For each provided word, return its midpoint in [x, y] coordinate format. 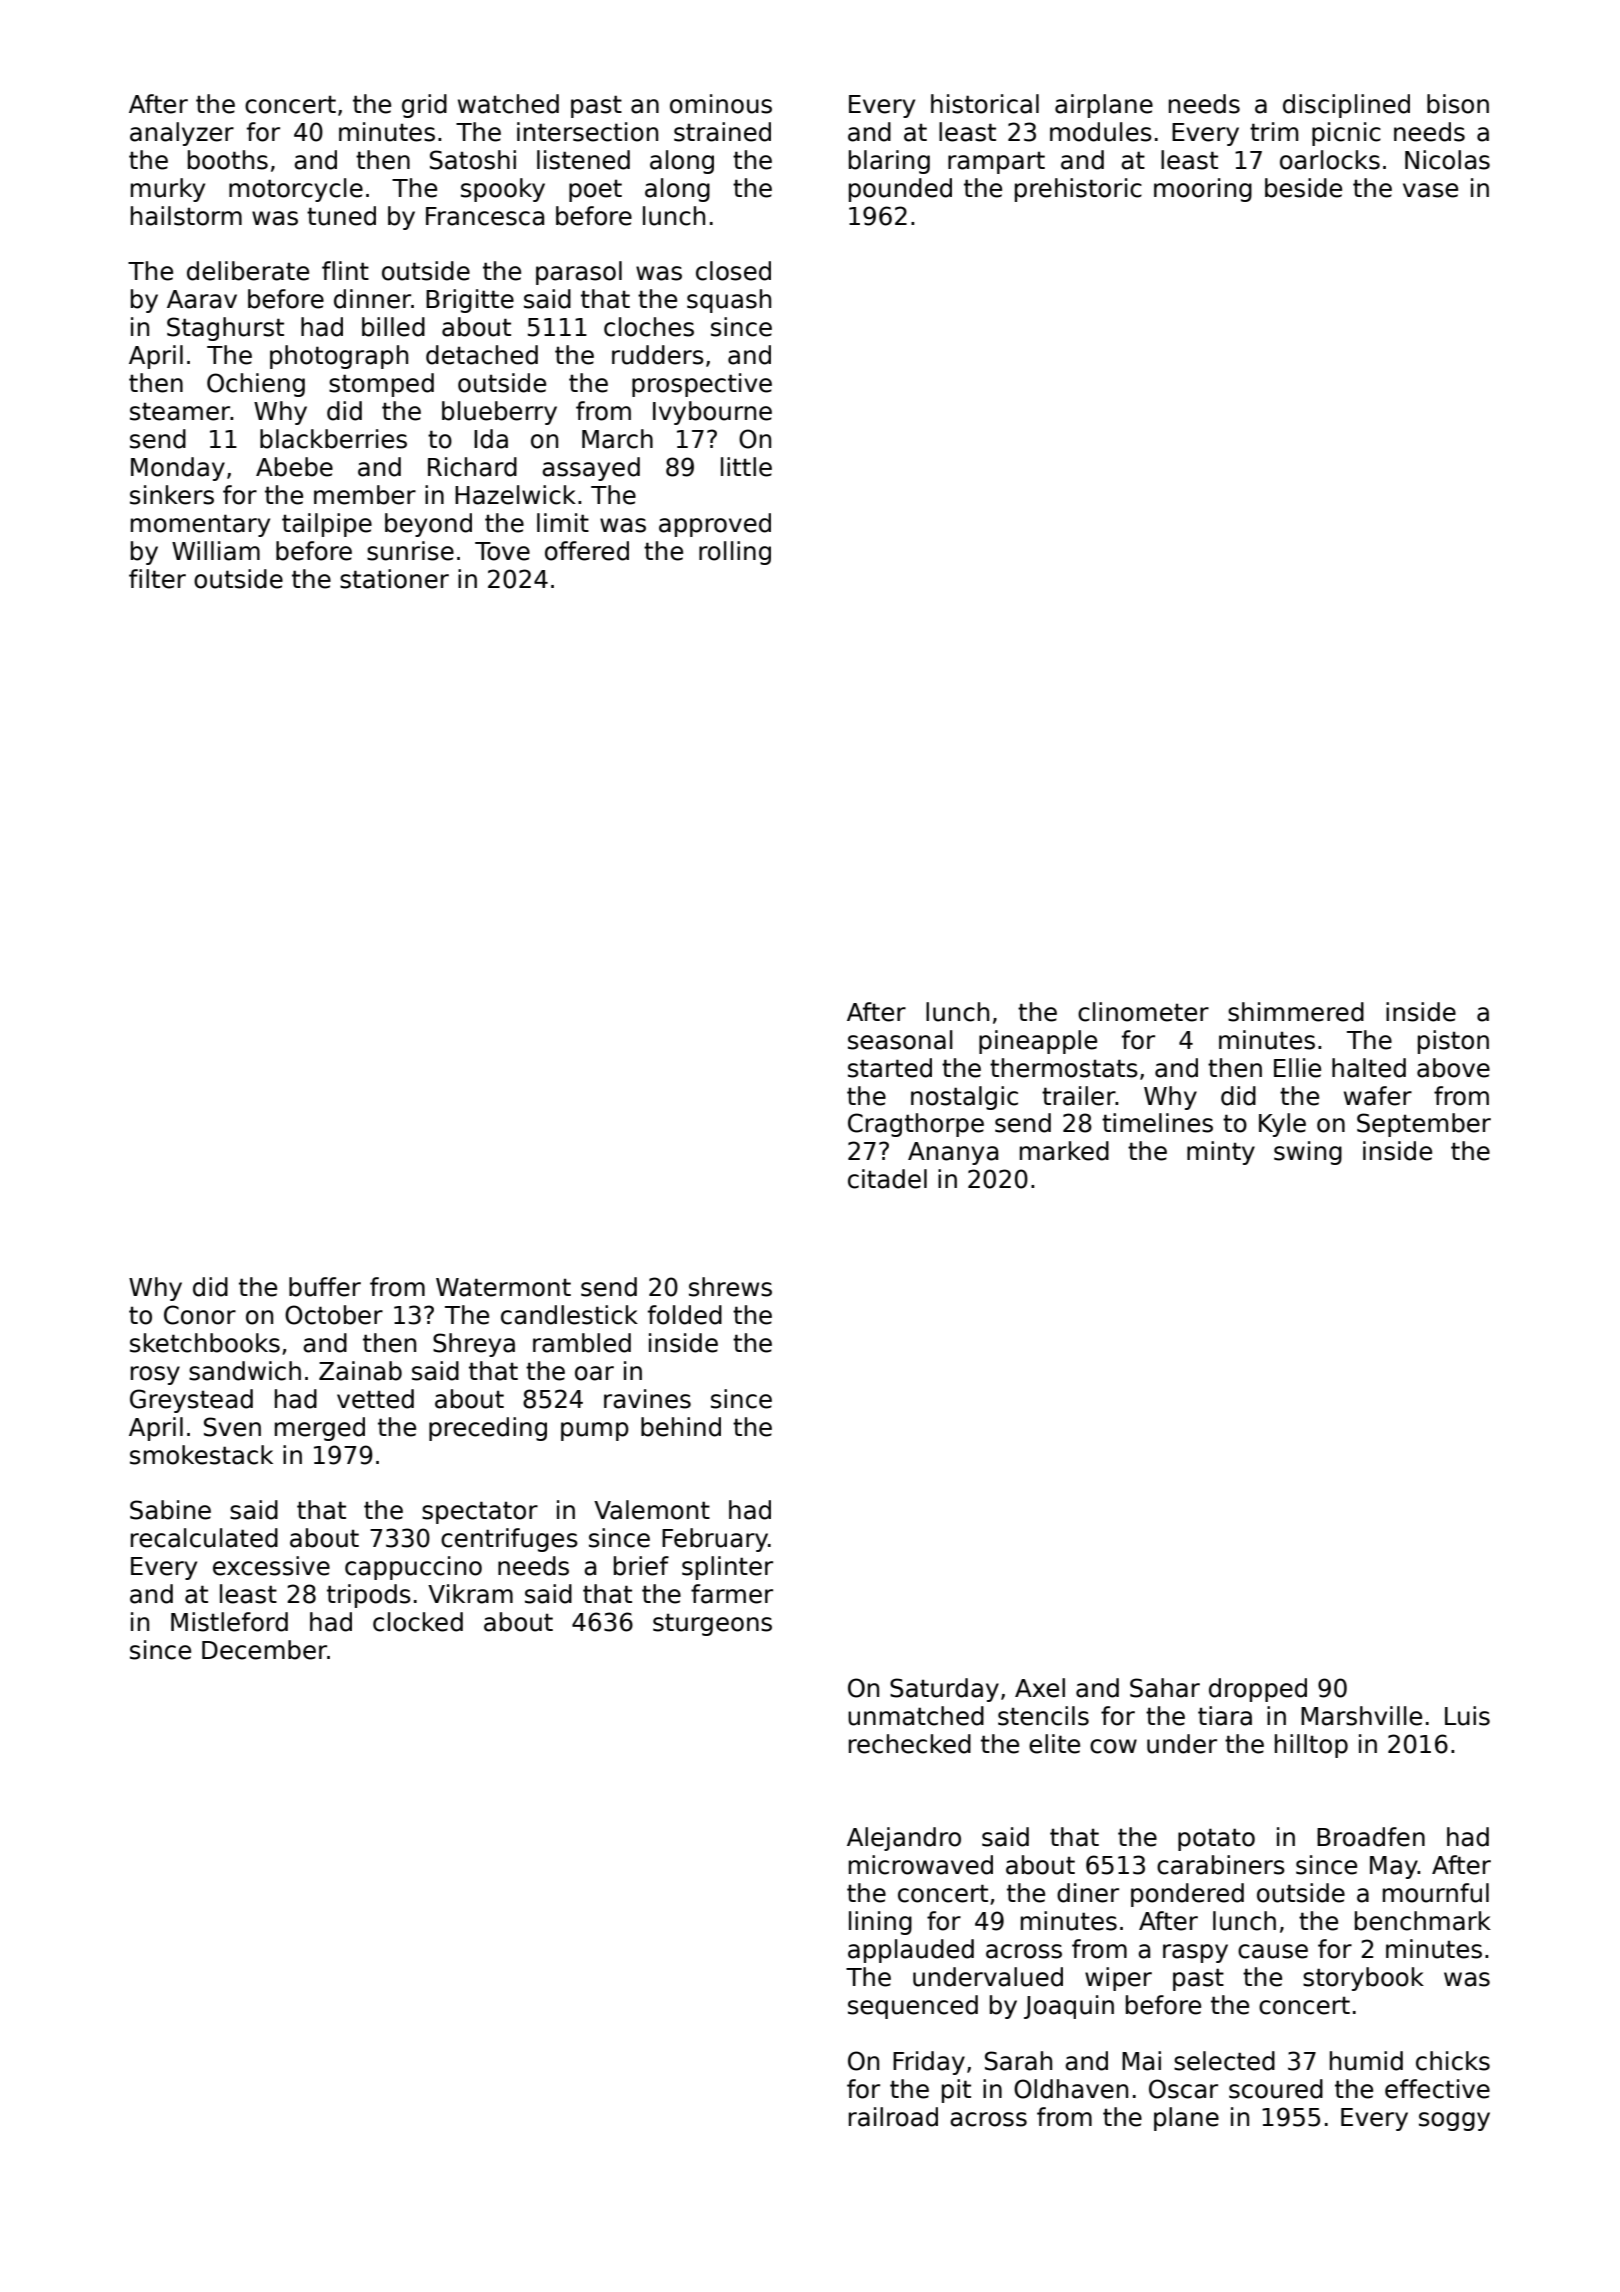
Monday [178, 469]
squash [729, 301]
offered [587, 551]
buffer [325, 1287]
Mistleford [229, 1622]
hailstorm [186, 216]
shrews [730, 1287]
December [264, 1650]
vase [1430, 190]
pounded [900, 190]
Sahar [1165, 1688]
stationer [394, 579]
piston [1453, 1042]
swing [1308, 1153]
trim [1274, 131]
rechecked [910, 1744]
